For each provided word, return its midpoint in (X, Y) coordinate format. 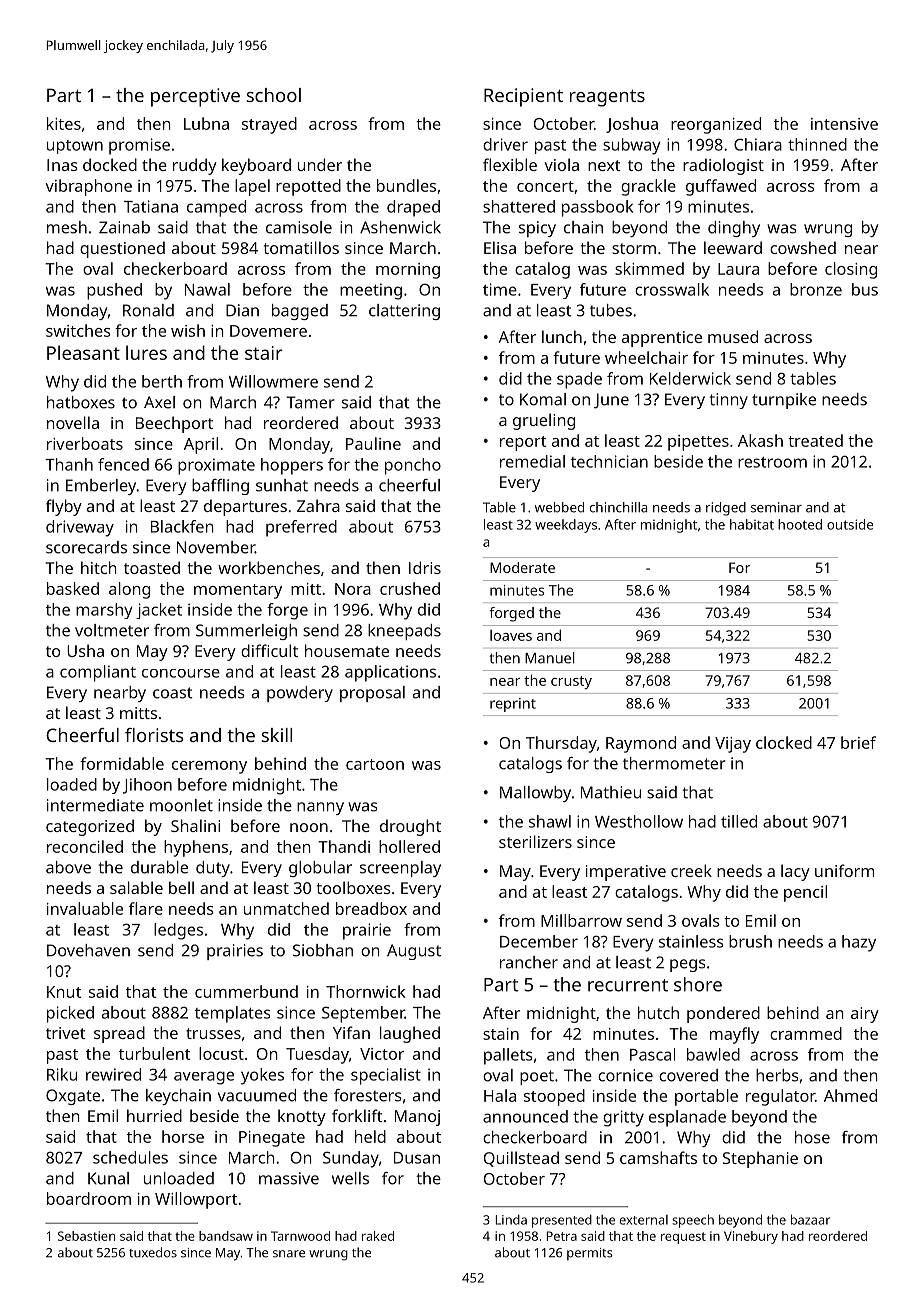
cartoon (375, 764)
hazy (859, 943)
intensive (844, 124)
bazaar (810, 1219)
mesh (67, 227)
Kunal (108, 1178)
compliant (98, 673)
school (273, 95)
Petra (561, 1236)
